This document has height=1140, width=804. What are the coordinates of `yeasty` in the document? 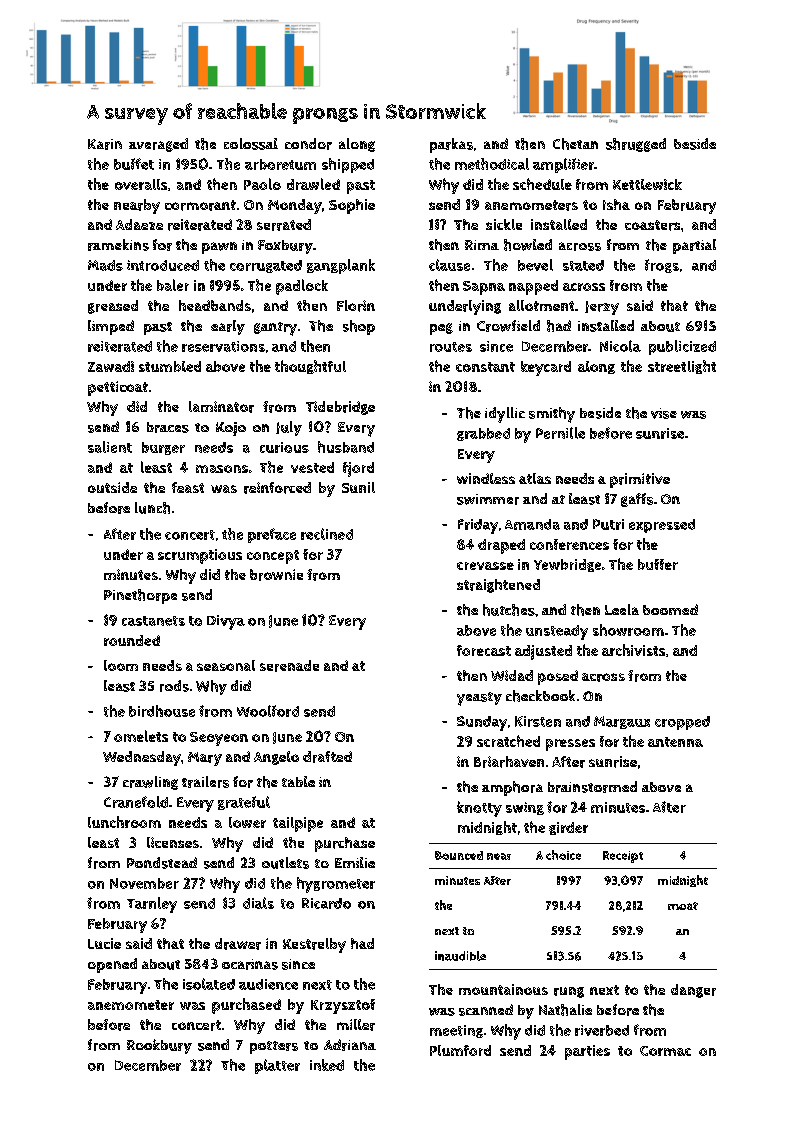 It's located at (479, 699).
